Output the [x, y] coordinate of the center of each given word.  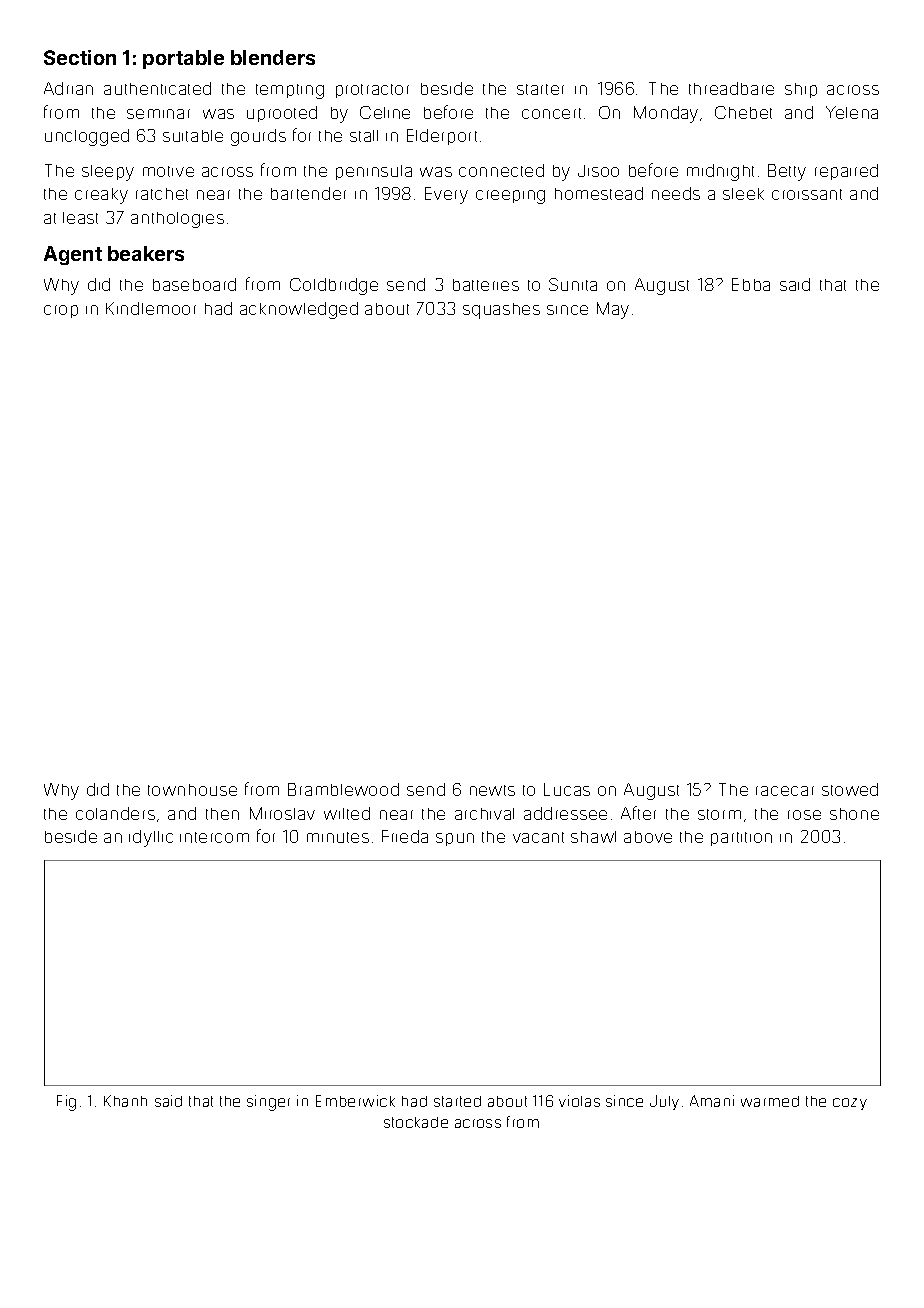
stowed [850, 789]
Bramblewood [343, 789]
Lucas [567, 789]
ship [801, 90]
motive [168, 171]
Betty [787, 172]
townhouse [192, 790]
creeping [510, 197]
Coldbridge [334, 286]
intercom [214, 837]
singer [268, 1103]
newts [492, 790]
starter [540, 89]
